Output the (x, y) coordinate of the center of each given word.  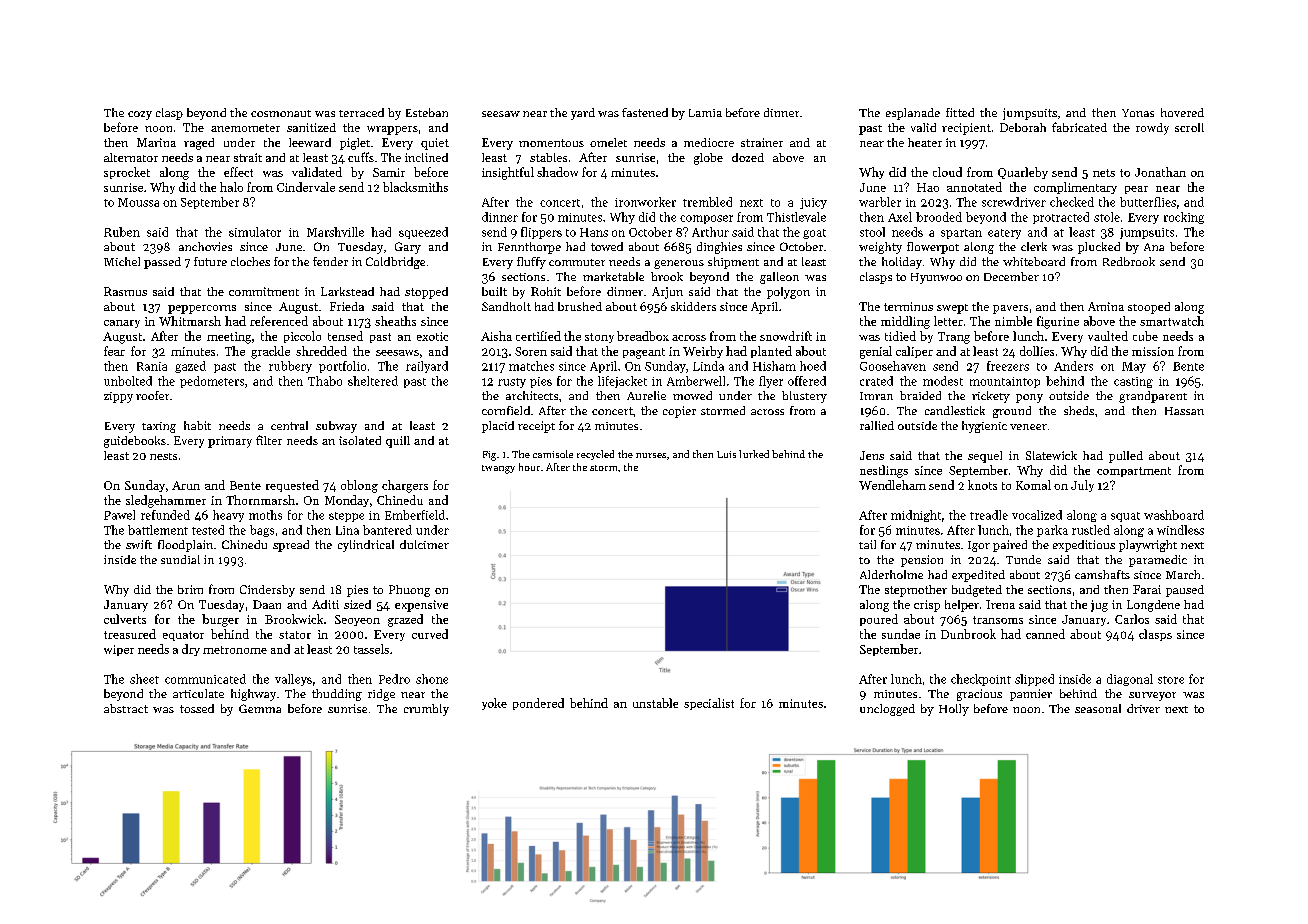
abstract (126, 708)
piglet (355, 144)
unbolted (128, 381)
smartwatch (1172, 321)
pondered (538, 704)
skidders (693, 306)
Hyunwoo (936, 278)
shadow (557, 172)
